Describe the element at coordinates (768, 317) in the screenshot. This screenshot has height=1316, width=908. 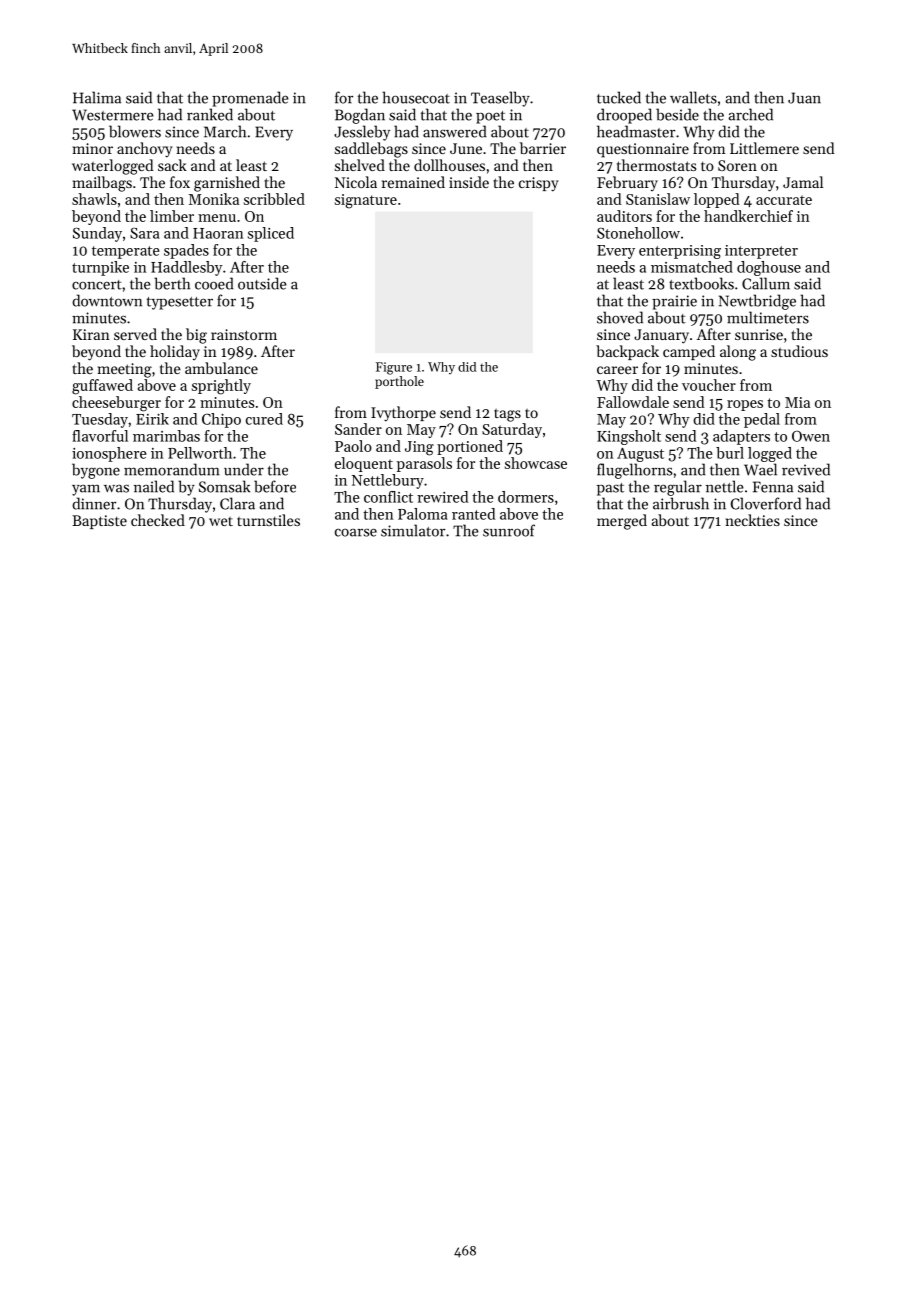
I see `multimeters` at that location.
